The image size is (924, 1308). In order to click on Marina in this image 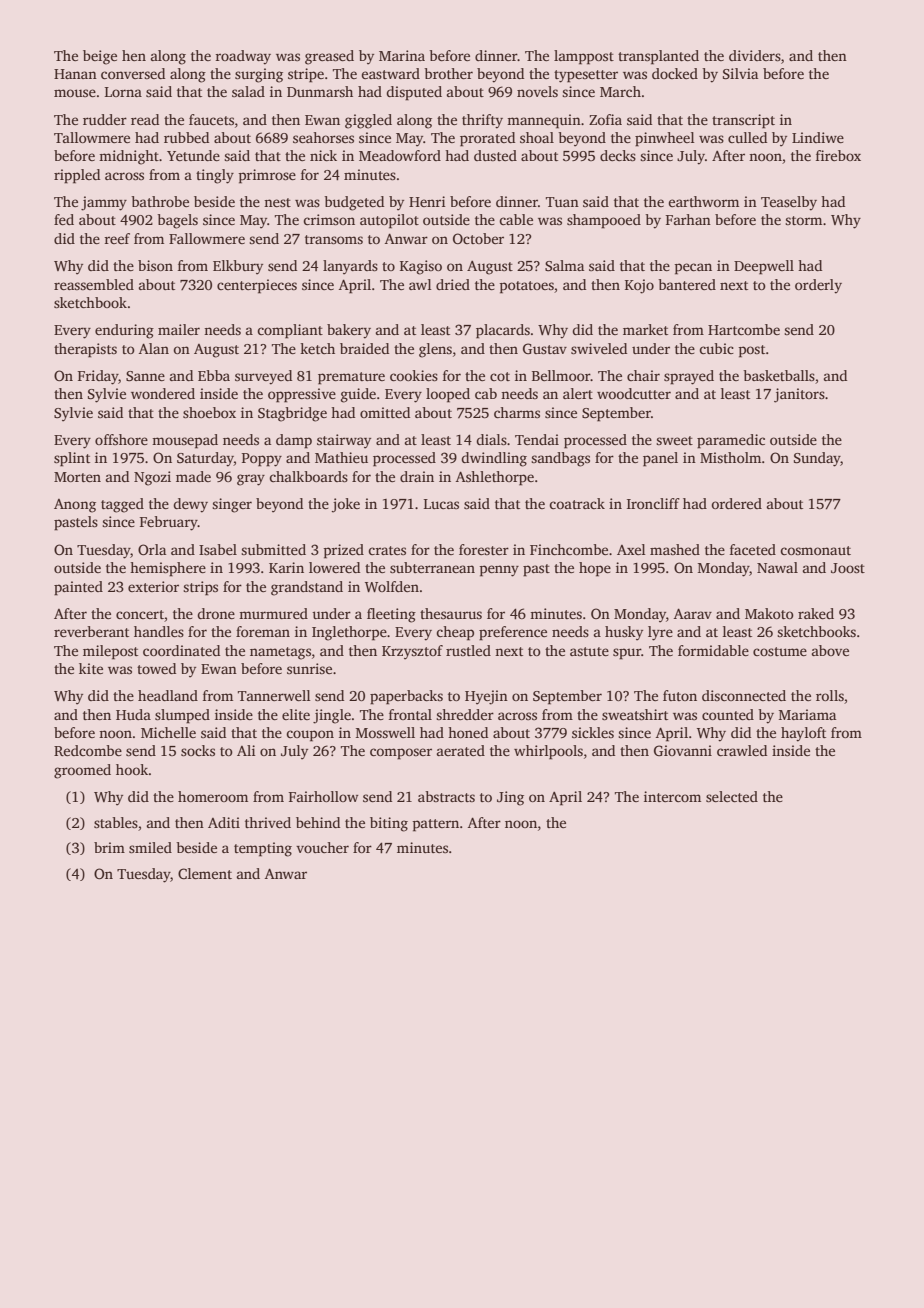, I will do `click(402, 55)`.
